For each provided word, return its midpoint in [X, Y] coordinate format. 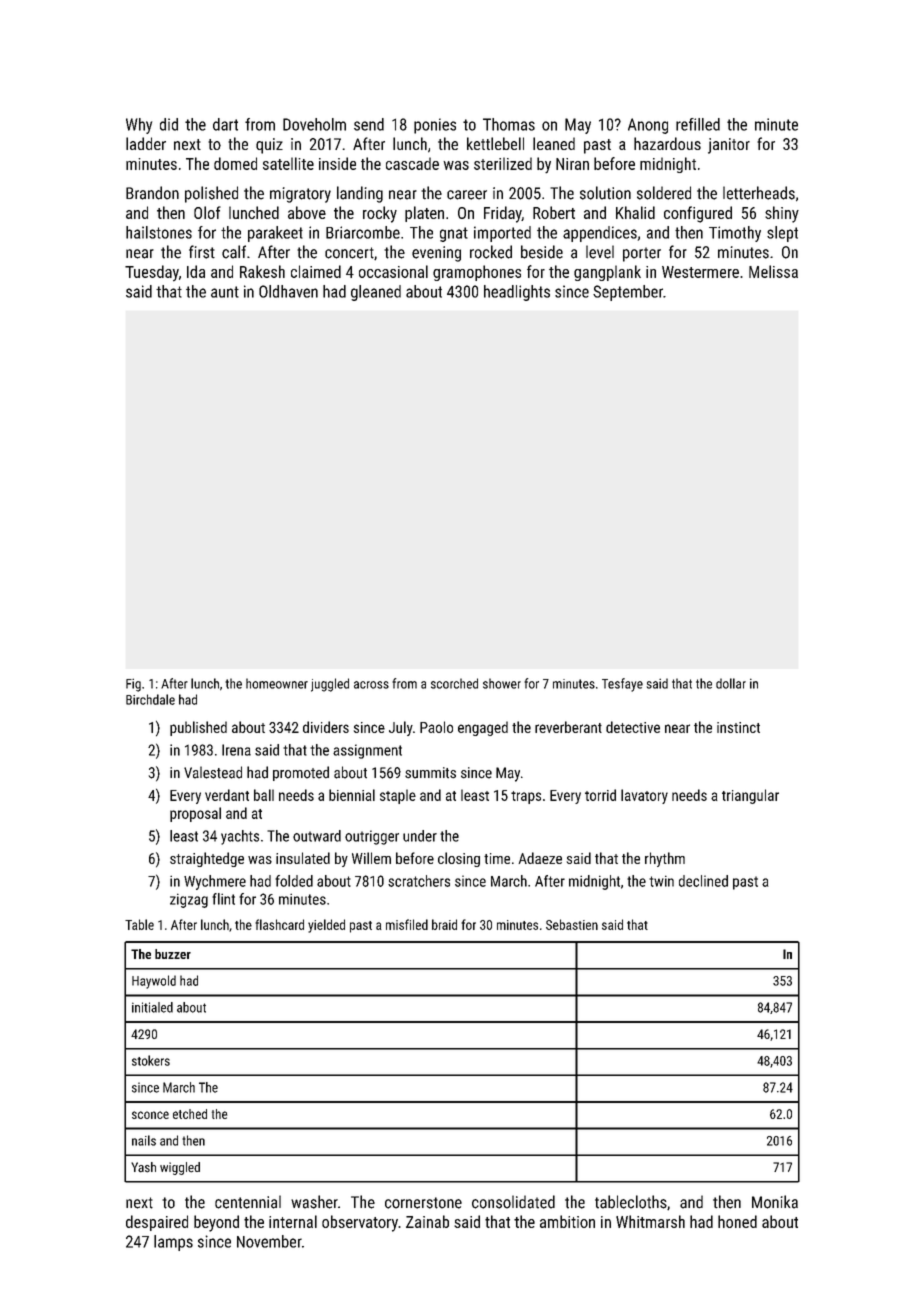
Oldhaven [288, 291]
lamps [173, 1243]
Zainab [427, 1221]
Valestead [213, 772]
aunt [225, 292]
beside [542, 252]
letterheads [759, 193]
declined [703, 881]
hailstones [159, 232]
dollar [731, 683]
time [497, 858]
